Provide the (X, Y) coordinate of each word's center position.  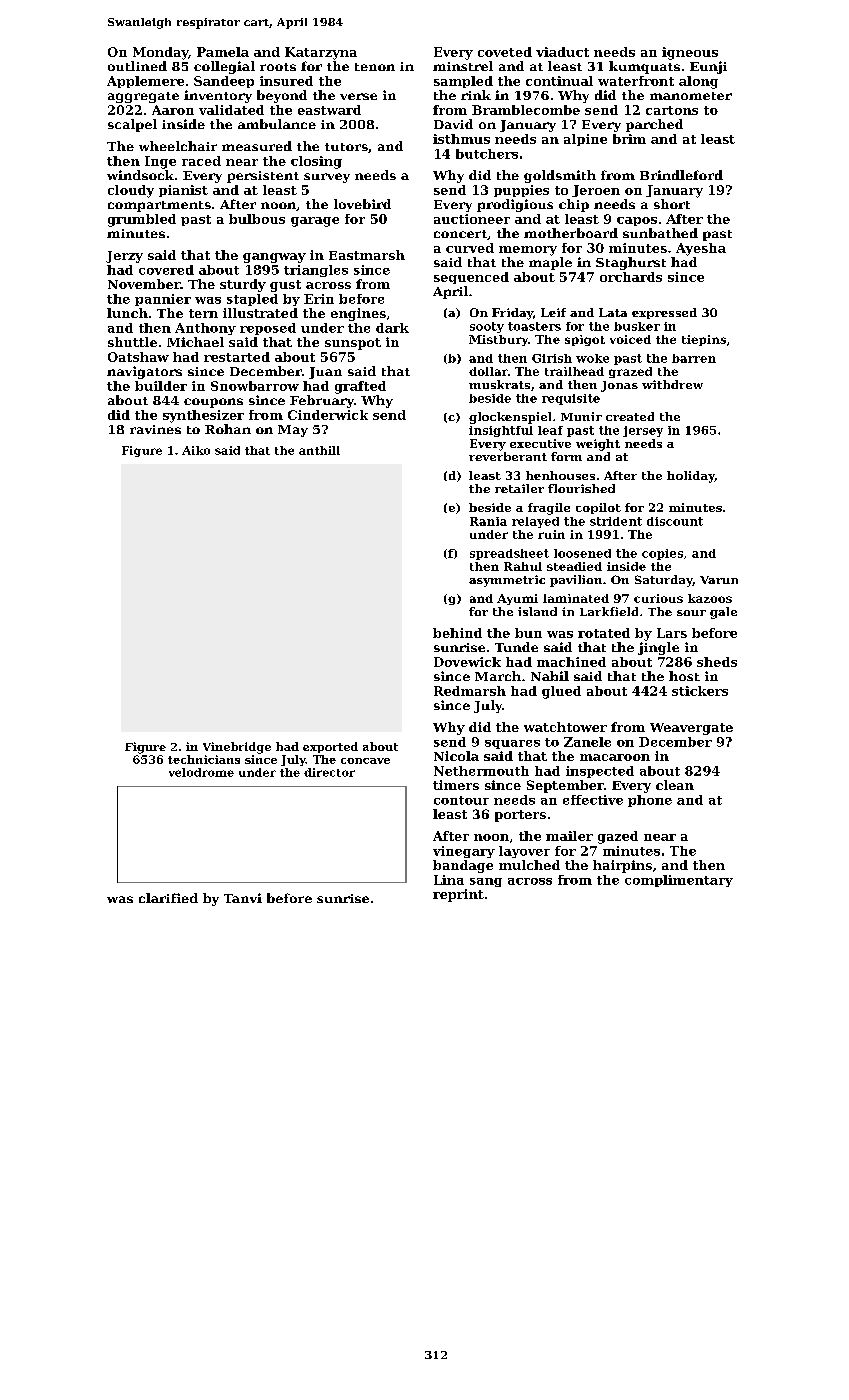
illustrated (260, 313)
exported (330, 747)
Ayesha (701, 249)
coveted (505, 52)
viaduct (562, 52)
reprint (458, 895)
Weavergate (691, 729)
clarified (168, 898)
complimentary (679, 881)
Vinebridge (237, 748)
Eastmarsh (367, 255)
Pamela (223, 52)
